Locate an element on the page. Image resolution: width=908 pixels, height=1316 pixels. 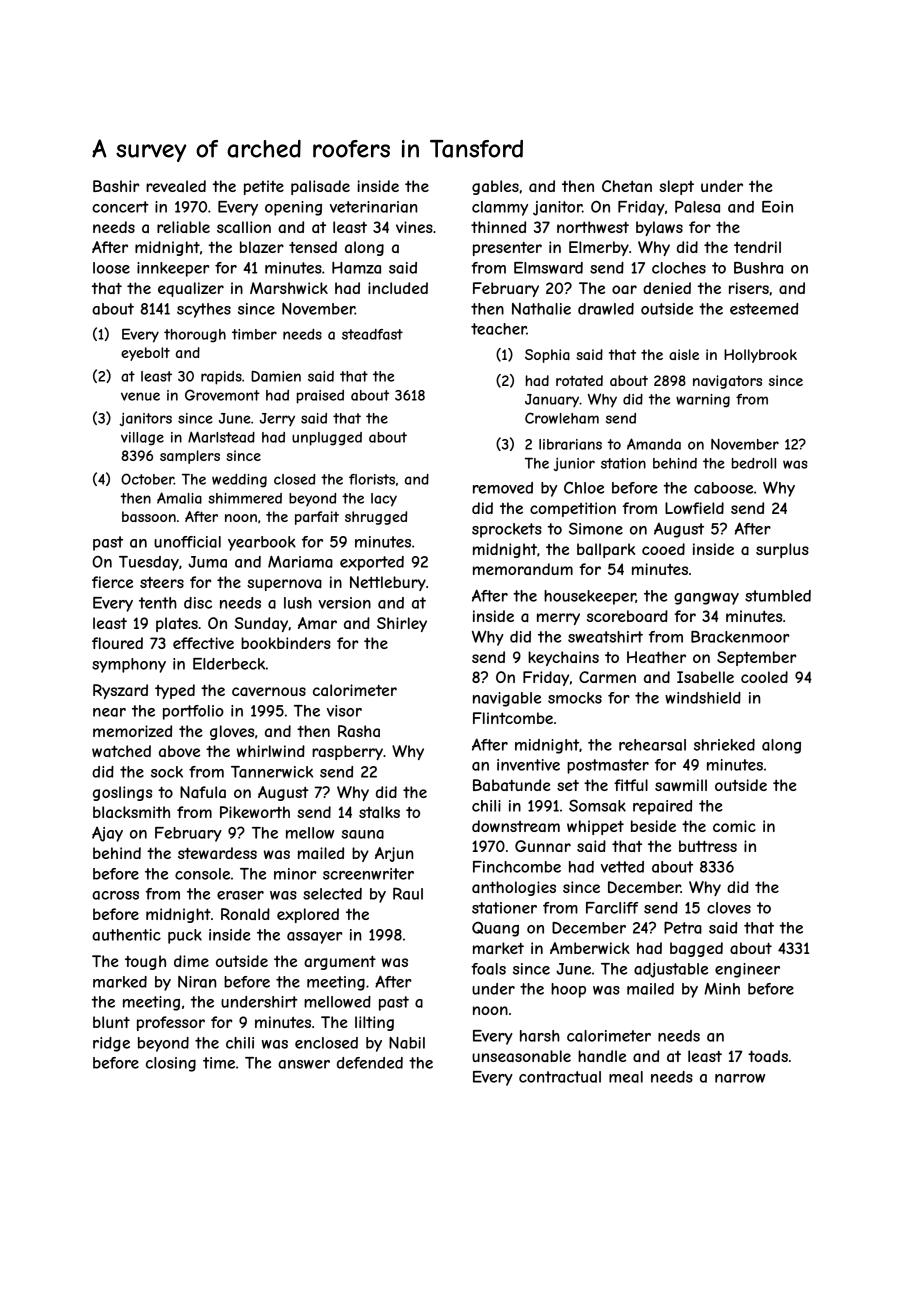
time is located at coordinates (219, 1063).
